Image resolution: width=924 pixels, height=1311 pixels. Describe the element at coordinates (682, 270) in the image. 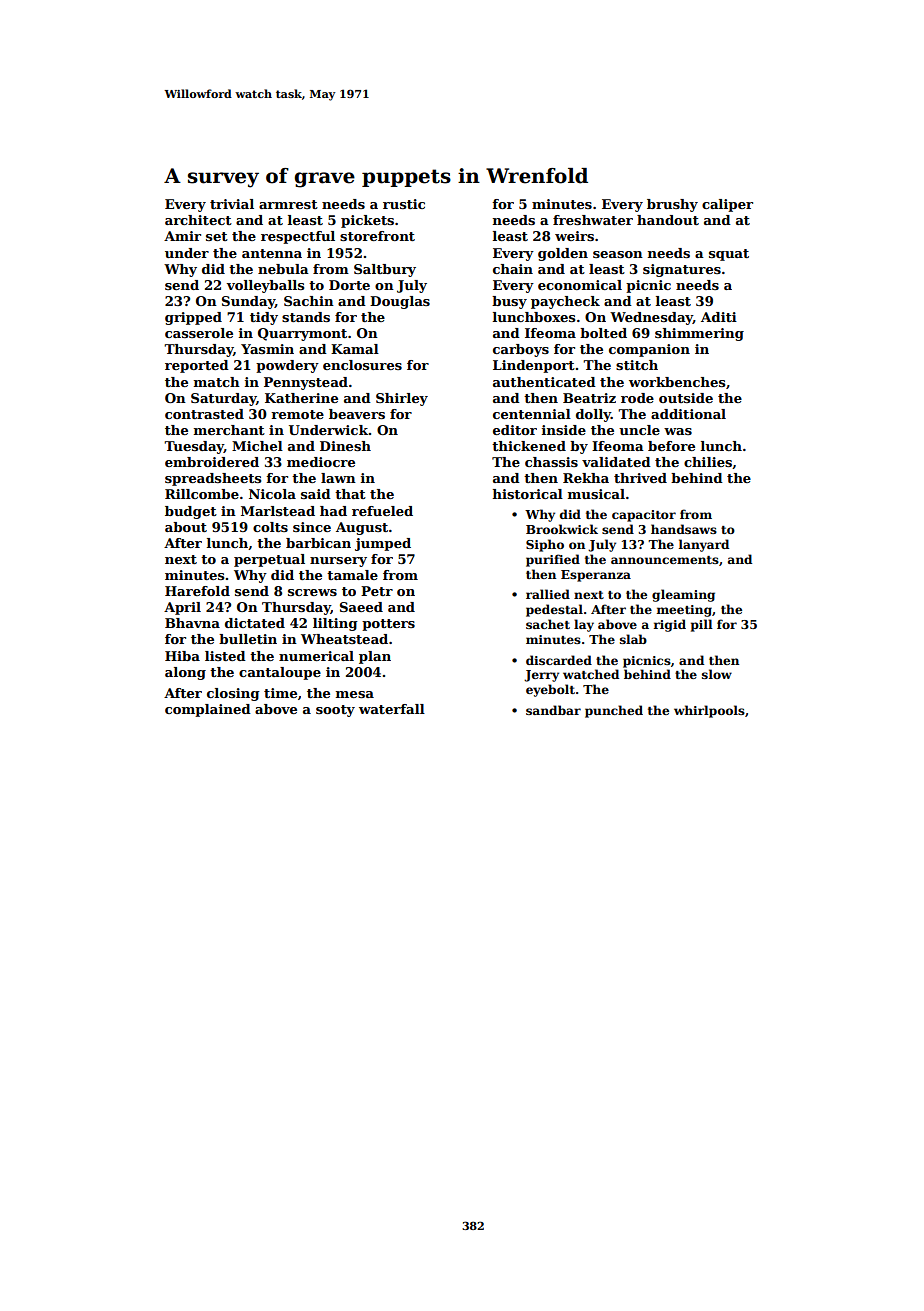

I see `signatures` at that location.
